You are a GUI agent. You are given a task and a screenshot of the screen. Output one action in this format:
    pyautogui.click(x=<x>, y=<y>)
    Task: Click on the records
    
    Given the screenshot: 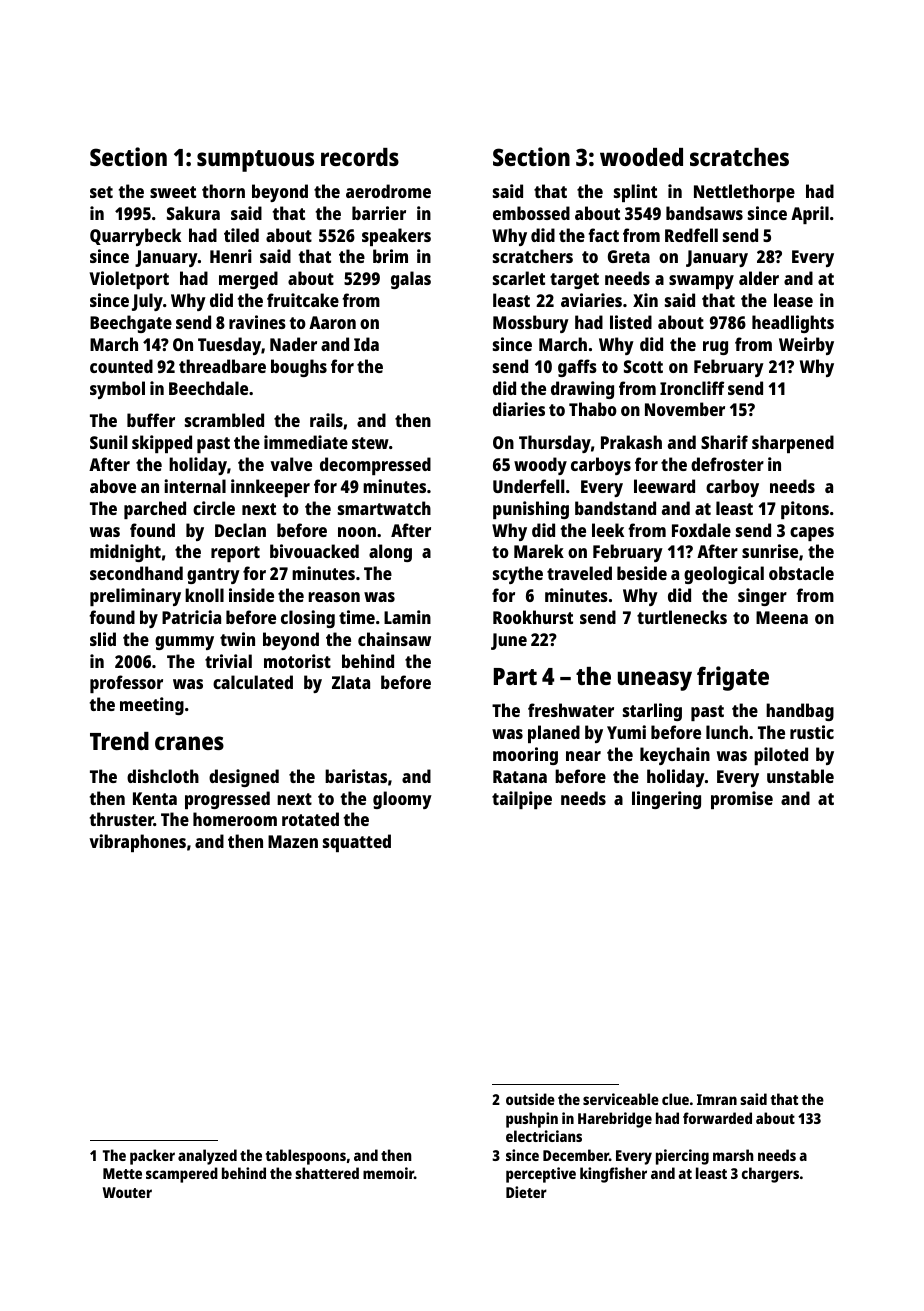 What is the action you would take?
    pyautogui.click(x=360, y=157)
